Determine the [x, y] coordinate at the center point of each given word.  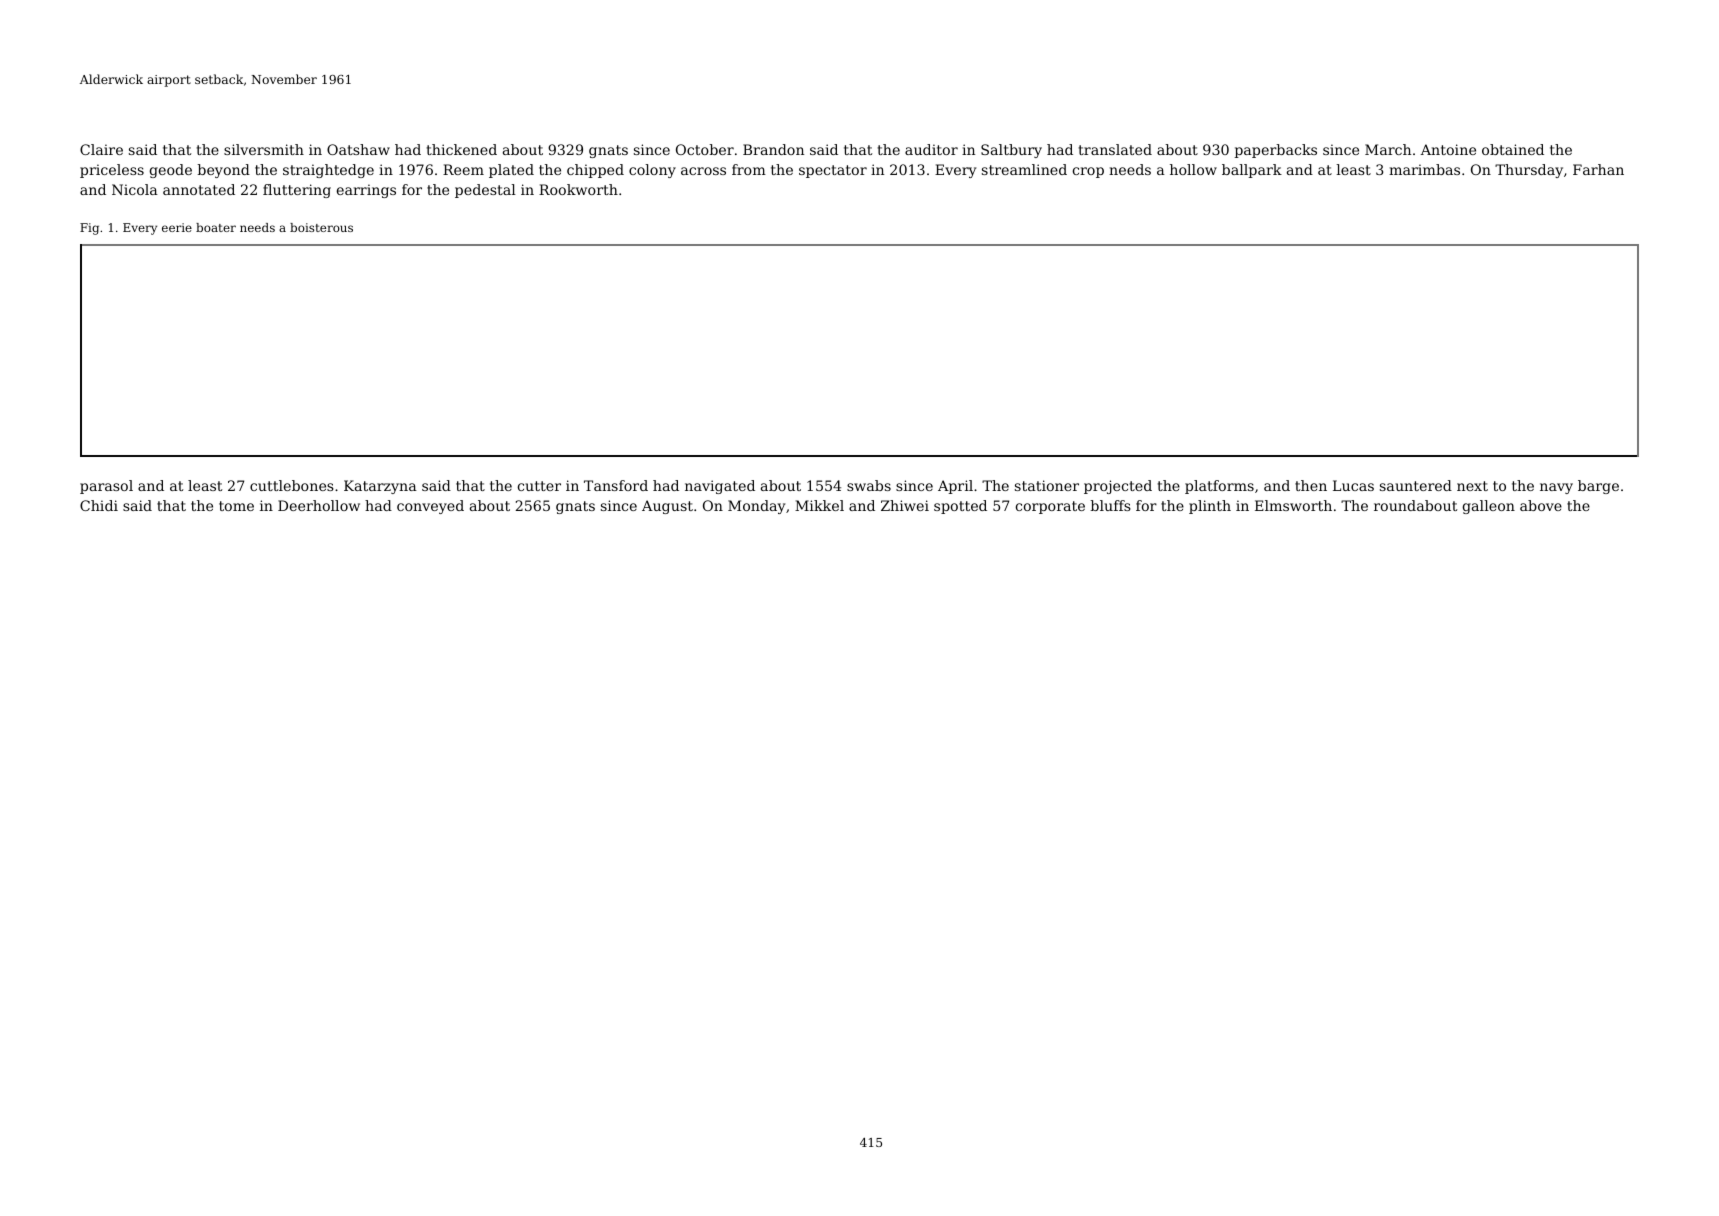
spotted [960, 507]
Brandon [773, 149]
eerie [177, 227]
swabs [869, 485]
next [1472, 486]
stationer [1047, 485]
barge [1598, 487]
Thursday [1529, 171]
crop [1088, 172]
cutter [539, 486]
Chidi [99, 505]
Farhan [1598, 169]
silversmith [264, 149]
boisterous [321, 227]
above [1541, 505]
